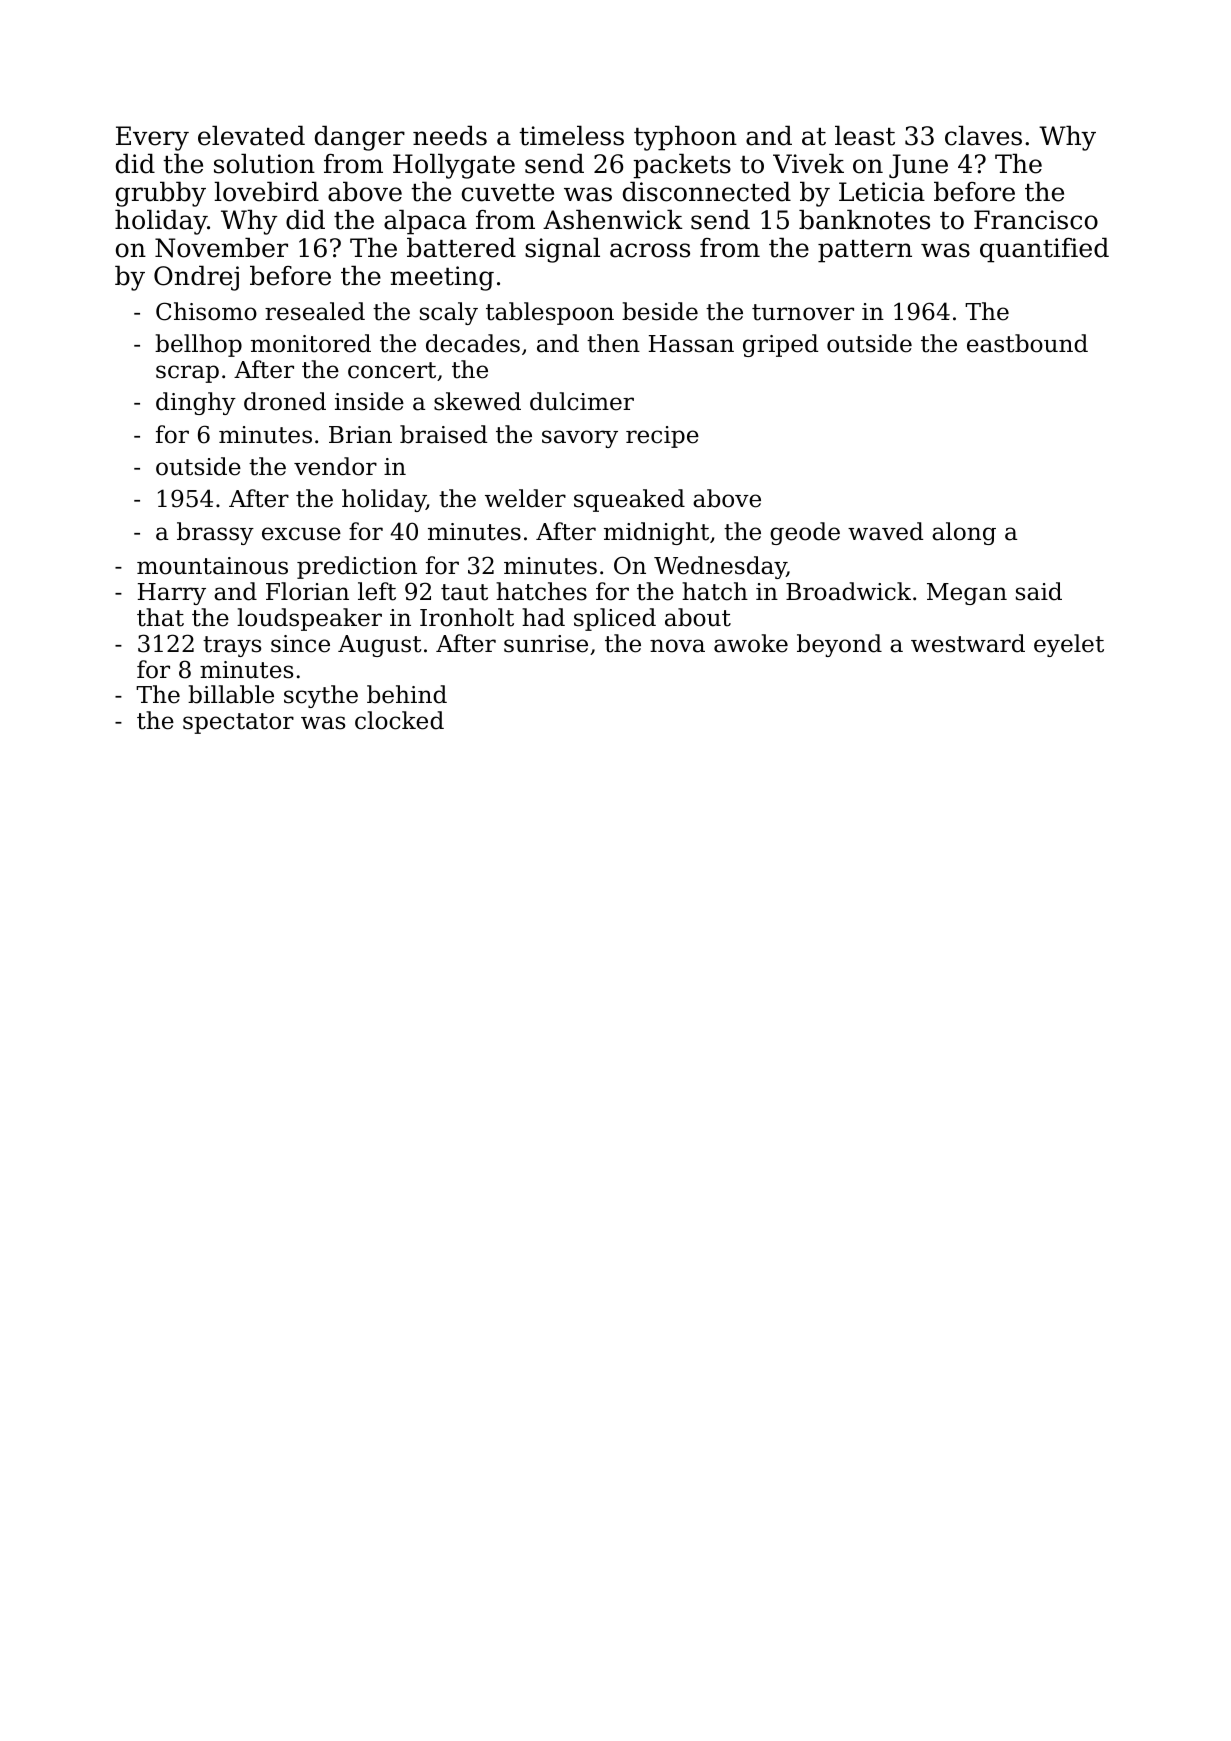 Image resolution: width=1231 pixels, height=1741 pixels. What do you see at coordinates (399, 720) in the document?
I see `clocked` at bounding box center [399, 720].
